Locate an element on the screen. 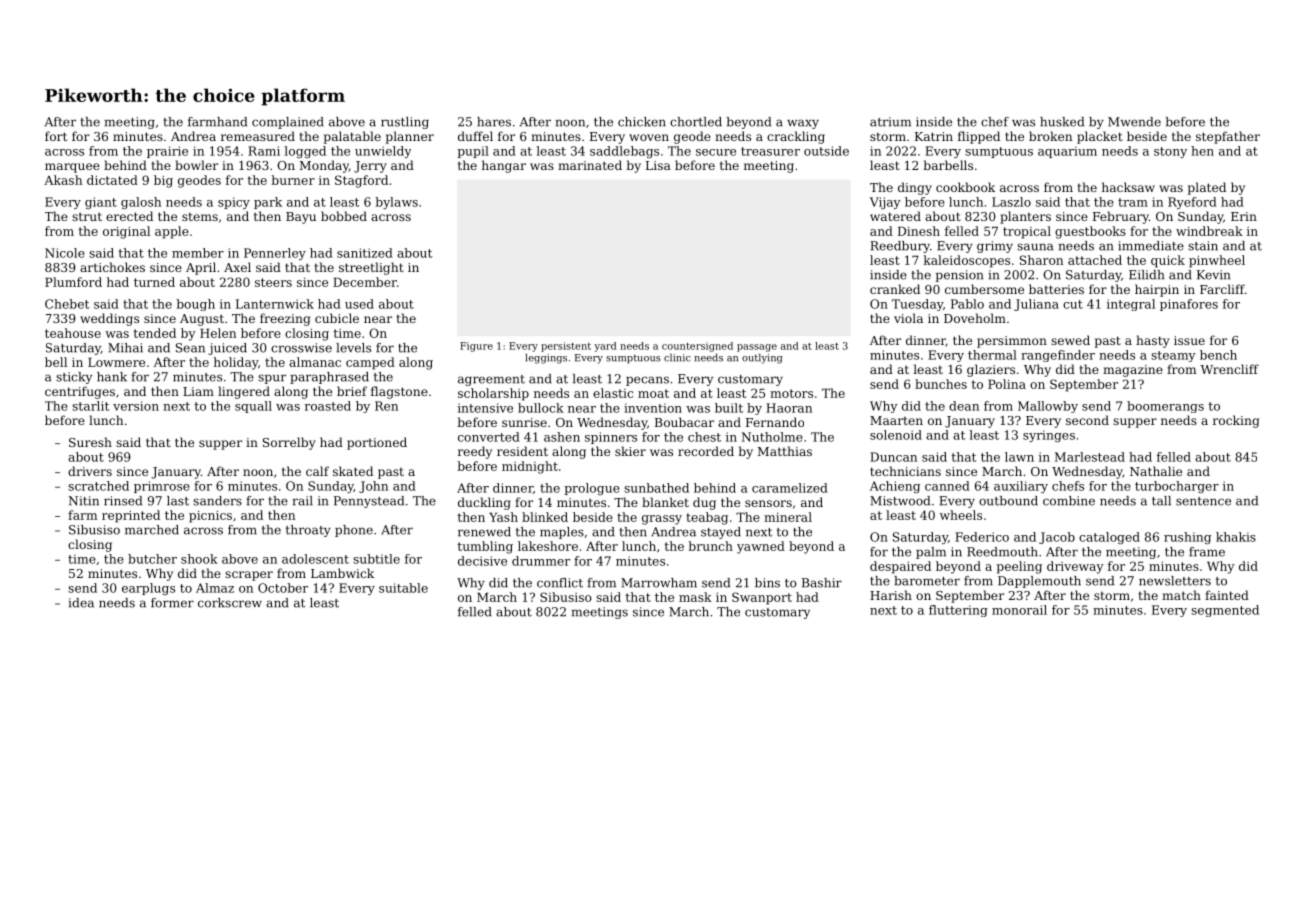 The image size is (1308, 924). former is located at coordinates (172, 603).
